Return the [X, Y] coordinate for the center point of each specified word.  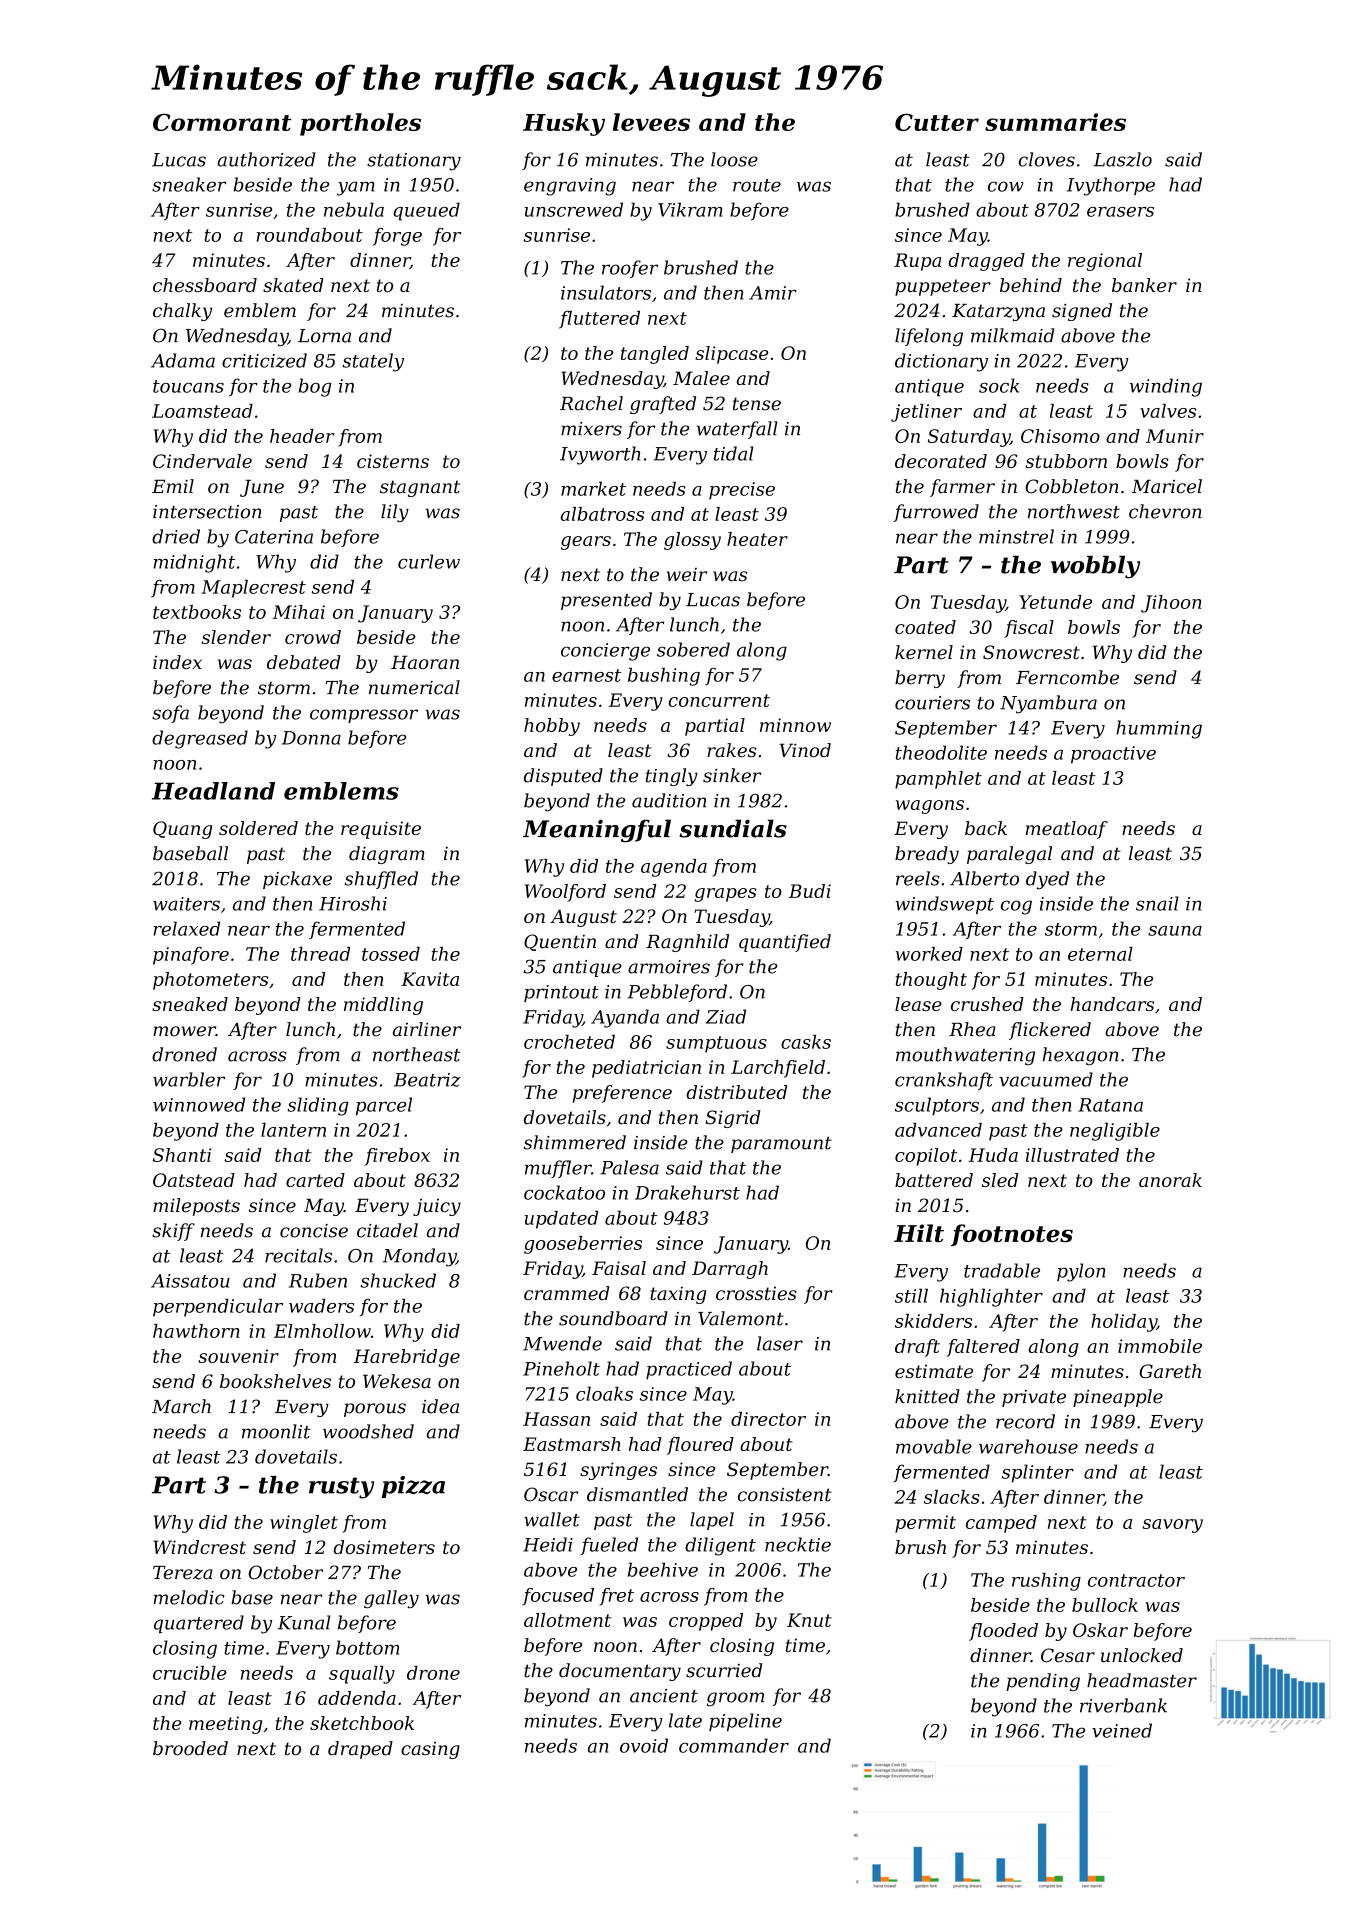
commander [734, 1745]
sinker [732, 775]
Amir [773, 293]
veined [1122, 1730]
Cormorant [222, 122]
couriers [932, 703]
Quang [182, 830]
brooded [190, 1748]
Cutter [937, 122]
